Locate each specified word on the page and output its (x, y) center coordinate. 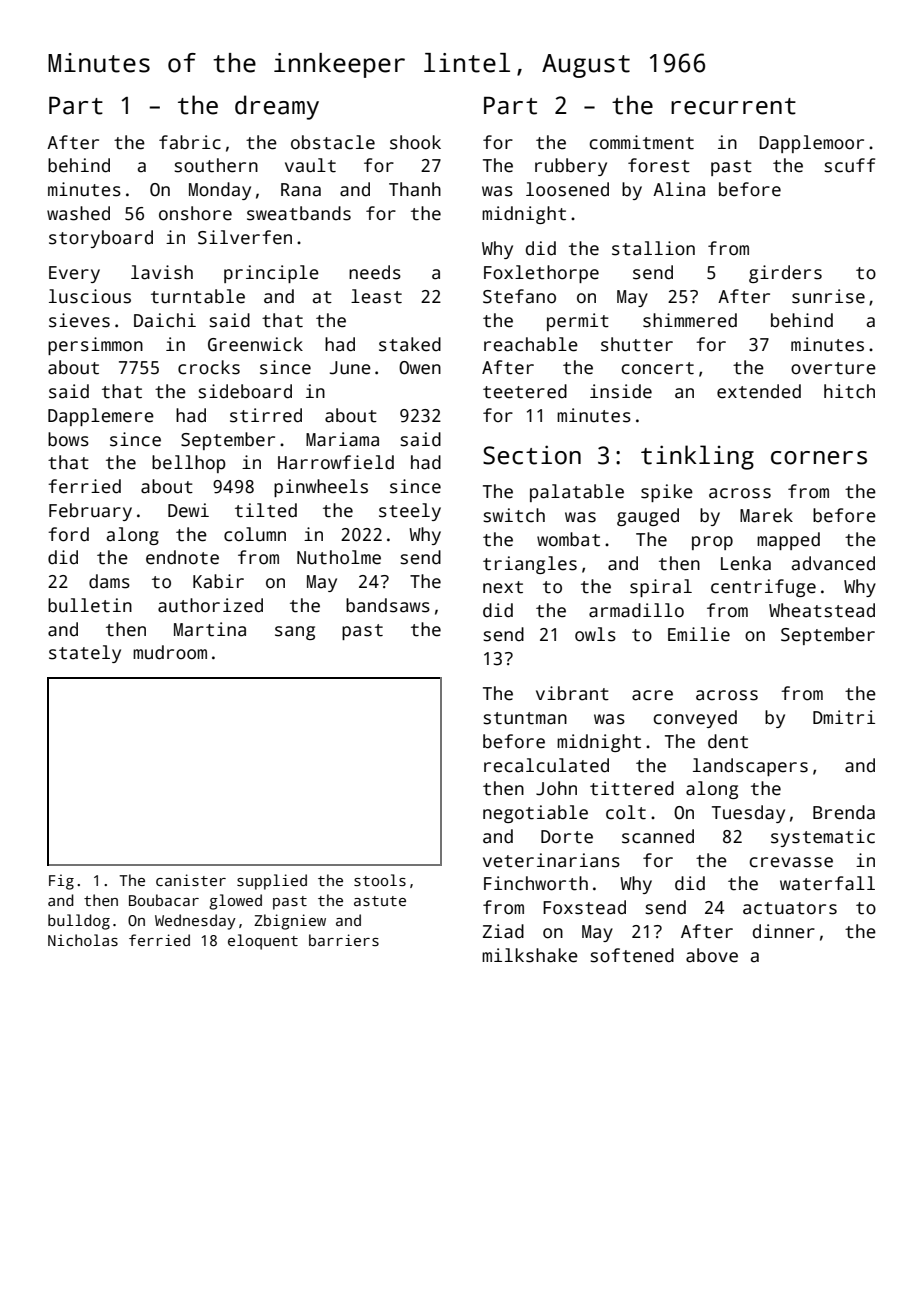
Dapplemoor (811, 144)
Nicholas (83, 940)
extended (759, 391)
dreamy (277, 107)
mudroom (170, 652)
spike (667, 493)
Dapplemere (101, 417)
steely (410, 512)
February (90, 512)
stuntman (525, 718)
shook (415, 142)
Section (532, 455)
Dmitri (844, 717)
